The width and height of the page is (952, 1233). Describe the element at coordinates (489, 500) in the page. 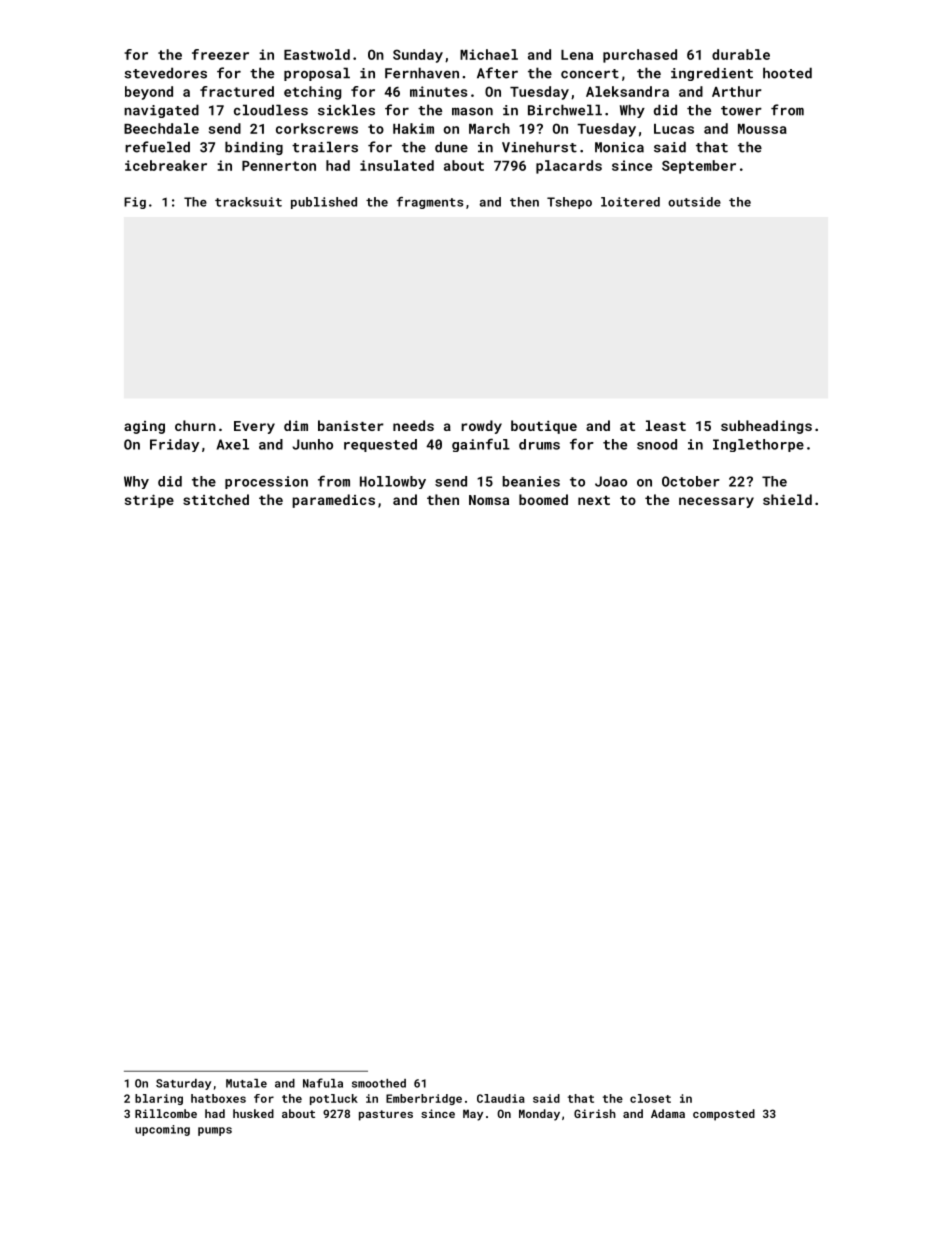

I see `Nomsa` at that location.
